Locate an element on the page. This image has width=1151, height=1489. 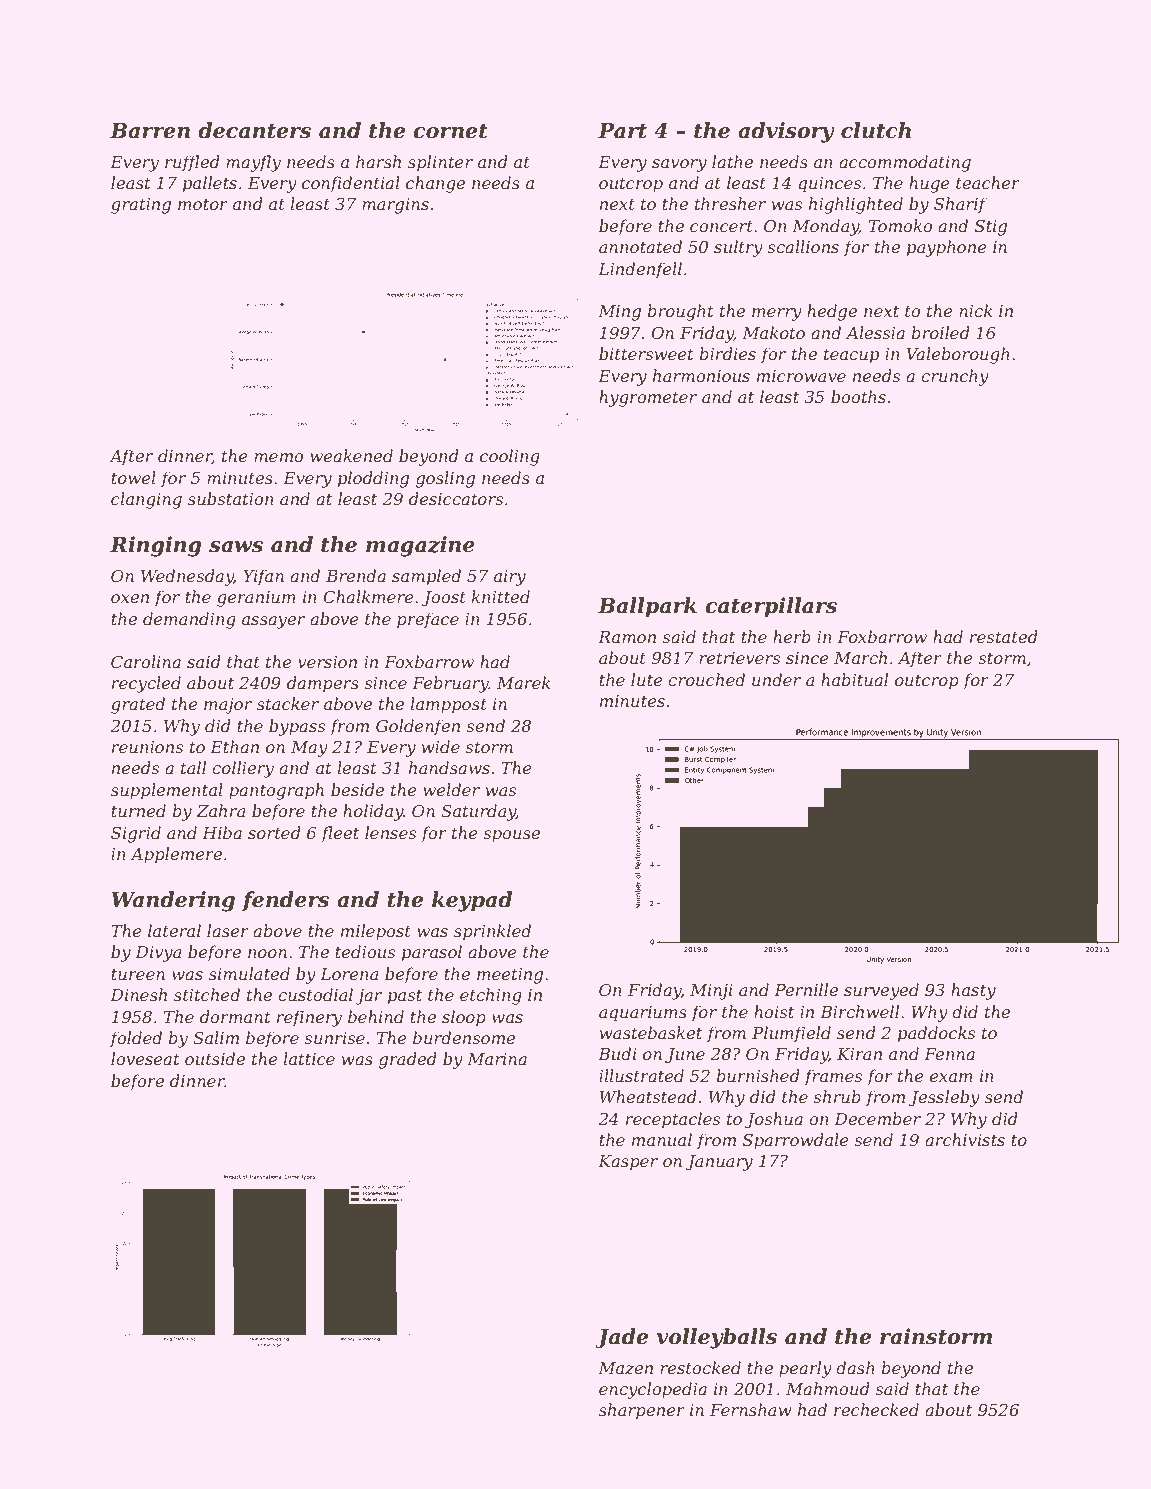
decanters is located at coordinates (254, 130).
